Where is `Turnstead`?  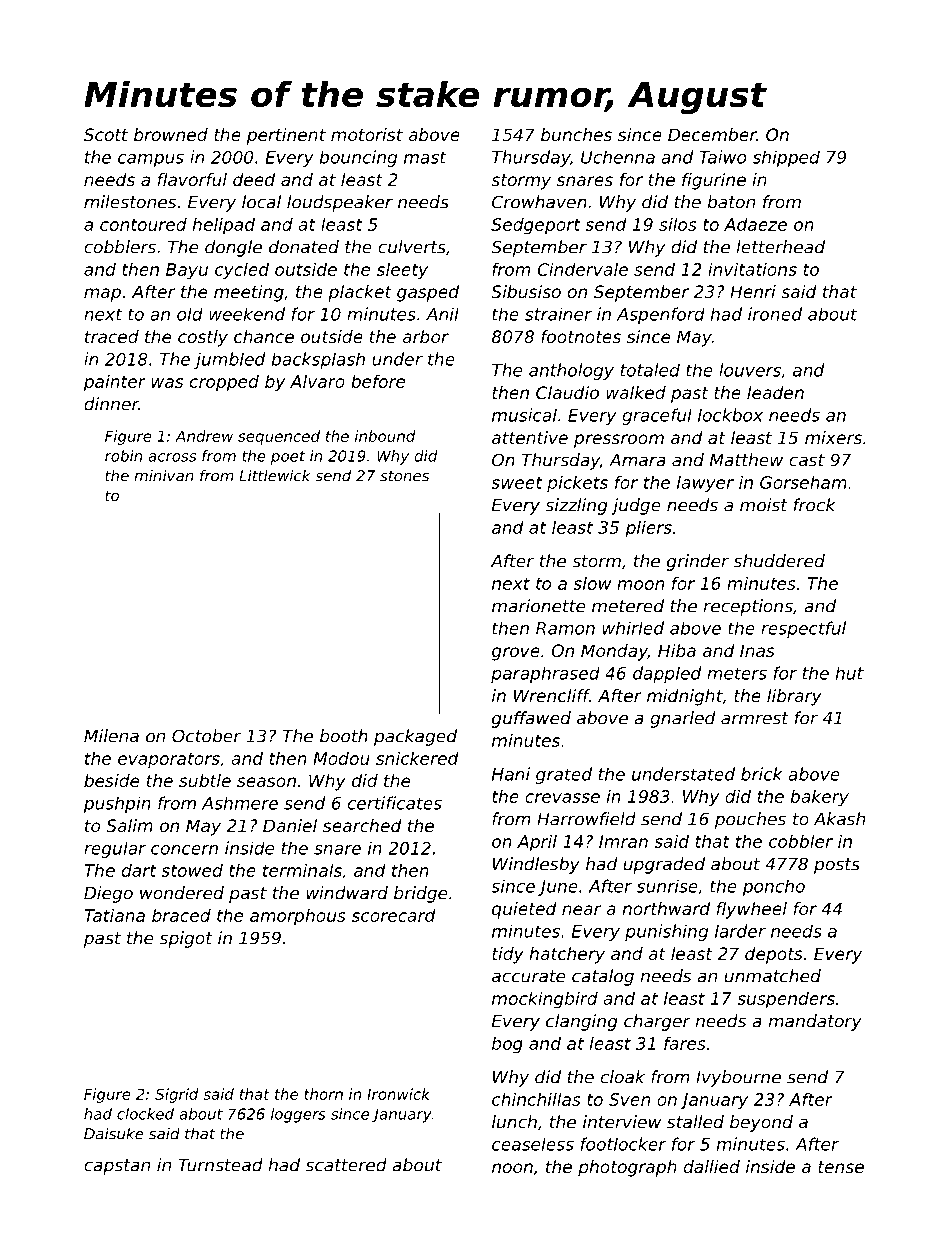 Turnstead is located at coordinates (220, 1165).
